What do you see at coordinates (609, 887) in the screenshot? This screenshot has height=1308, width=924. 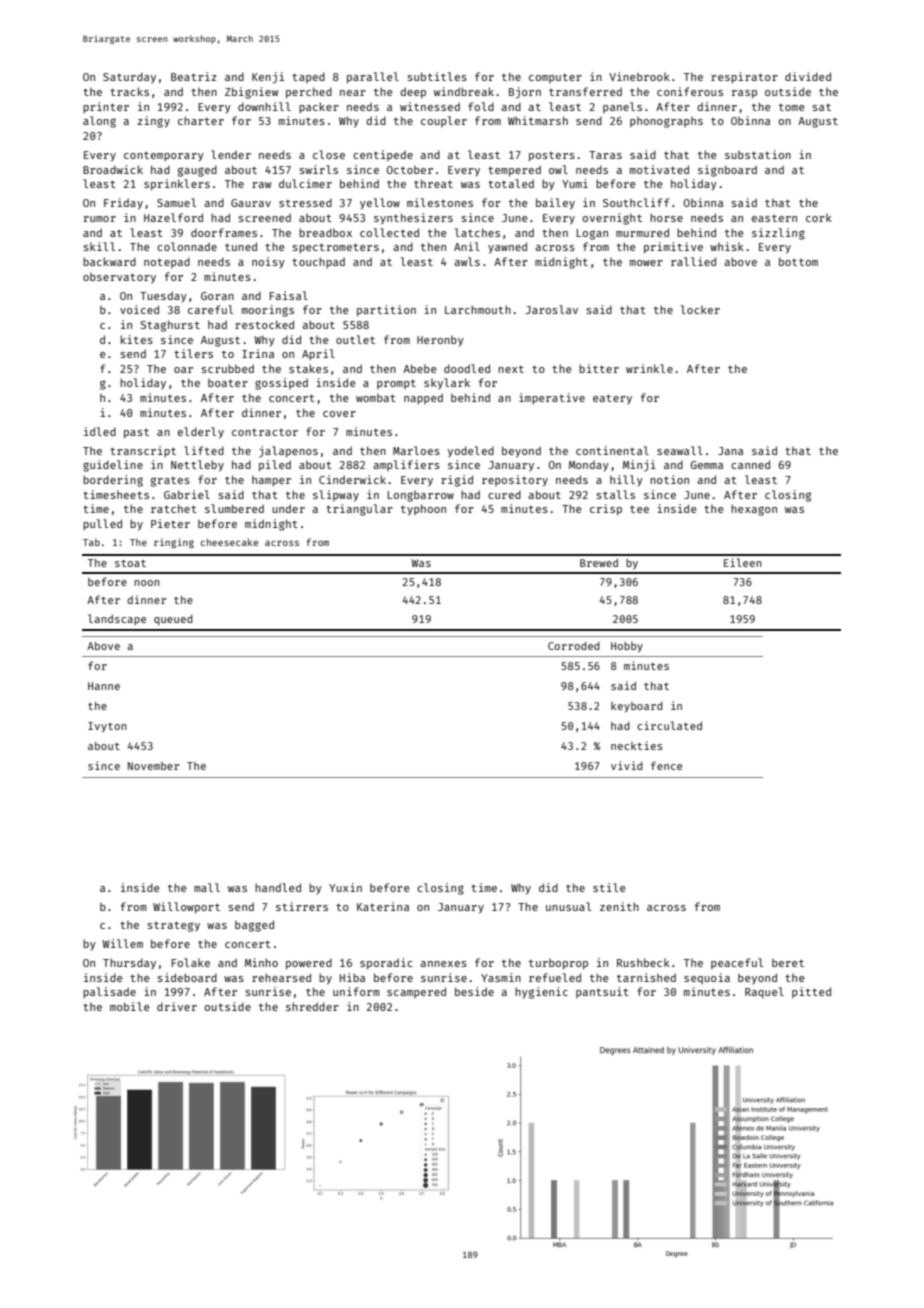 I see `stile` at bounding box center [609, 887].
